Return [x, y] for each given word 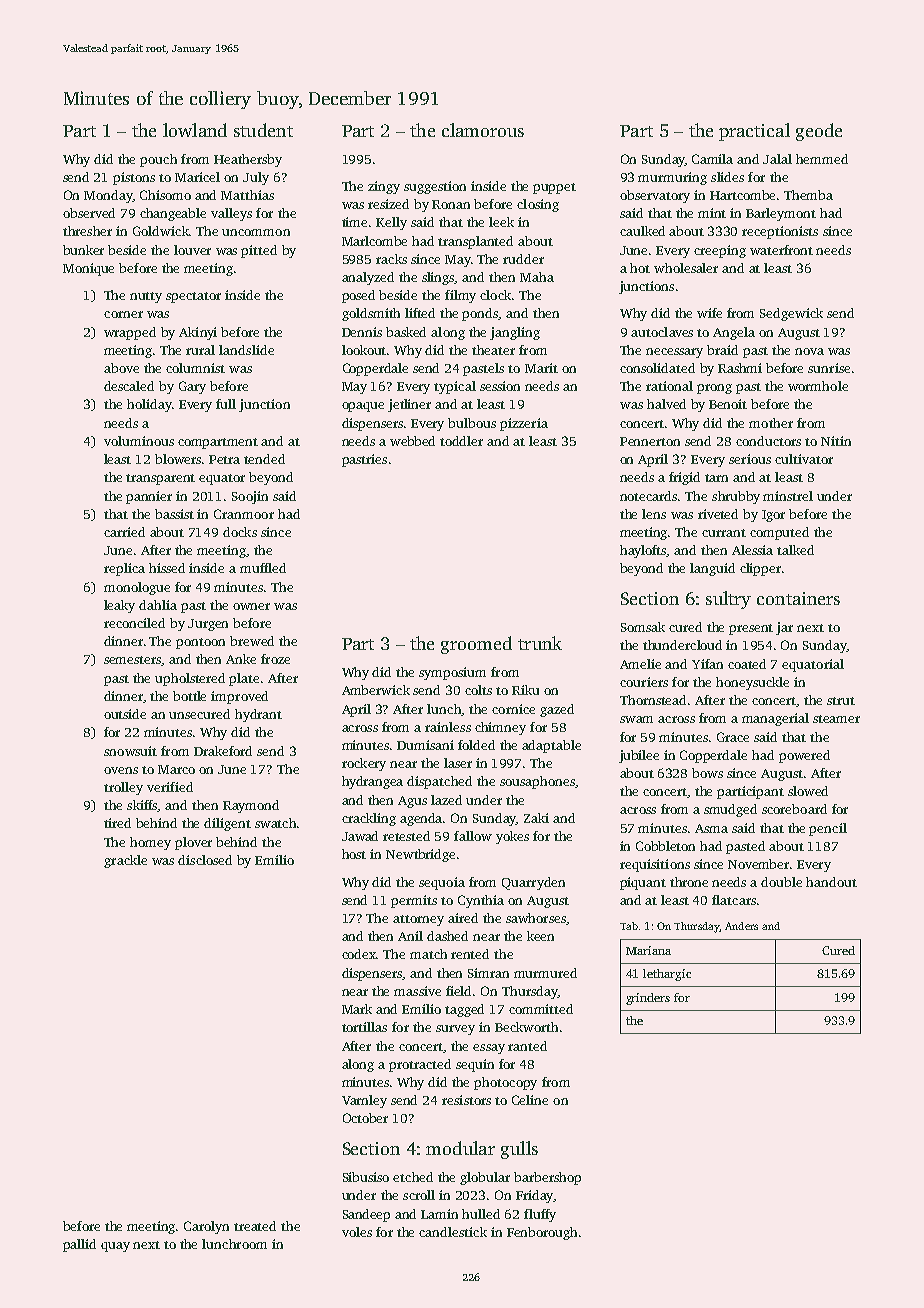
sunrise [829, 368]
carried [124, 532]
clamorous [483, 130]
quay [115, 1247]
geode [819, 132]
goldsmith [371, 314]
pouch [158, 160]
